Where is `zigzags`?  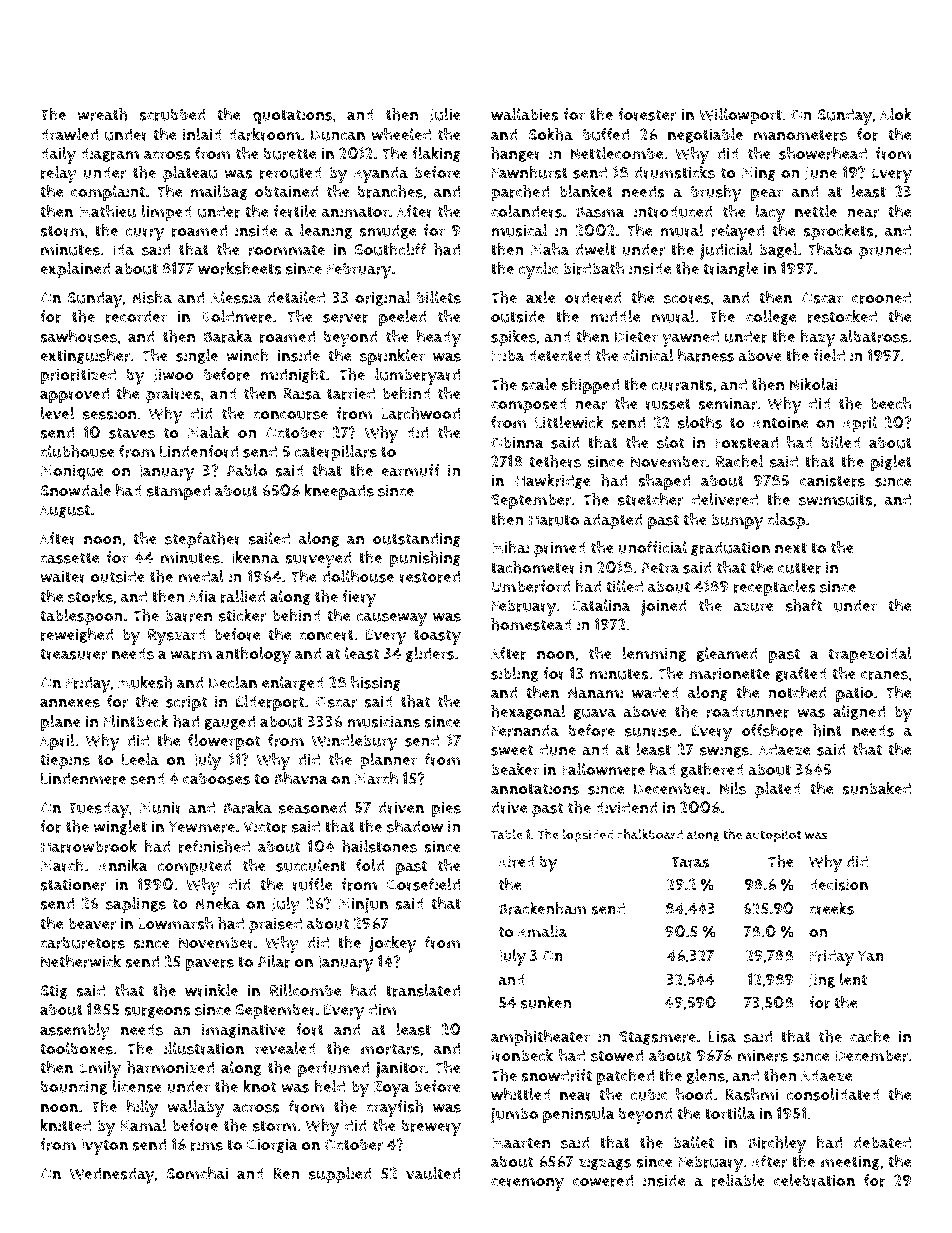 zigzags is located at coordinates (605, 1162).
